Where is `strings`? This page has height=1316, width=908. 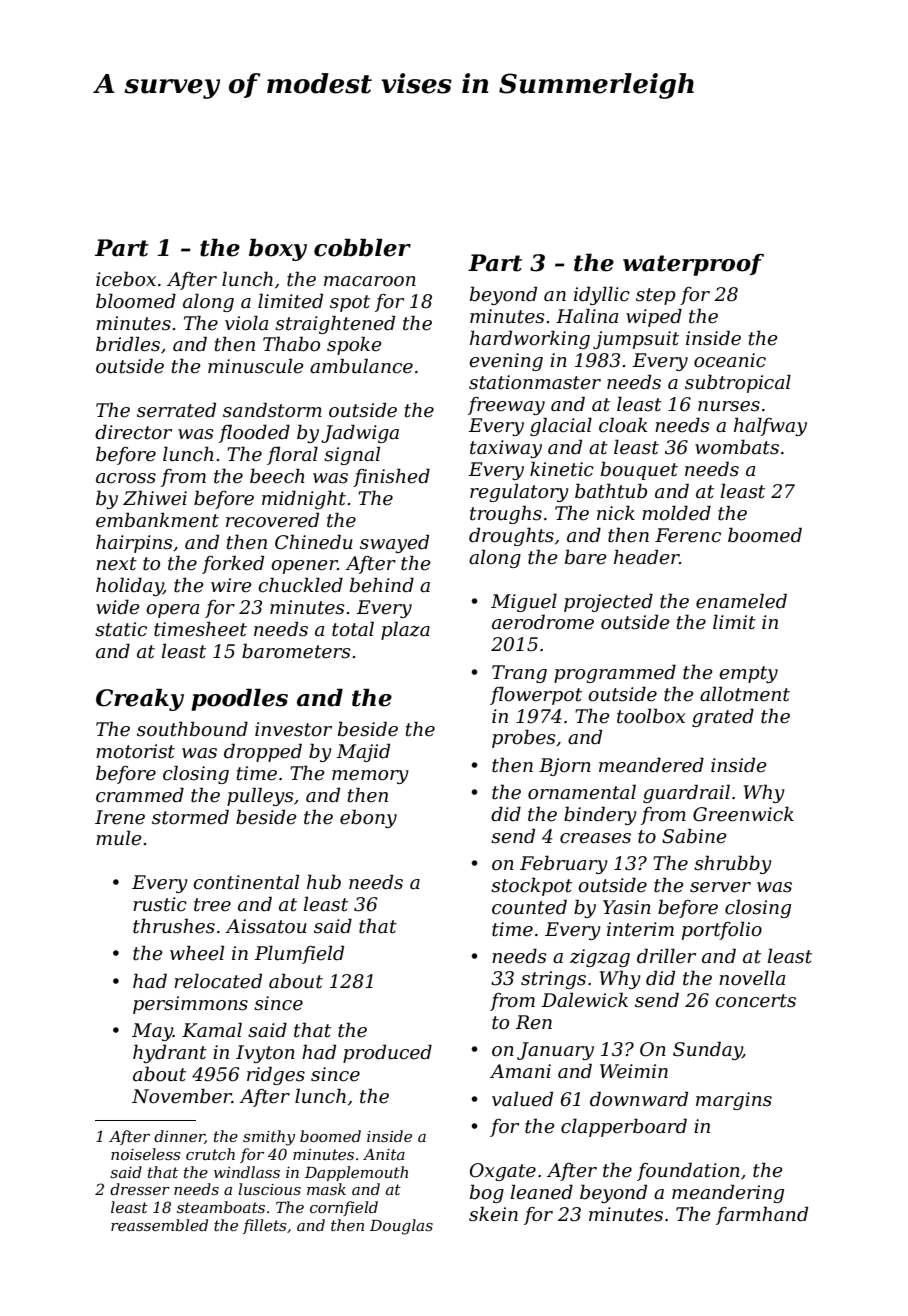 strings is located at coordinates (553, 980).
